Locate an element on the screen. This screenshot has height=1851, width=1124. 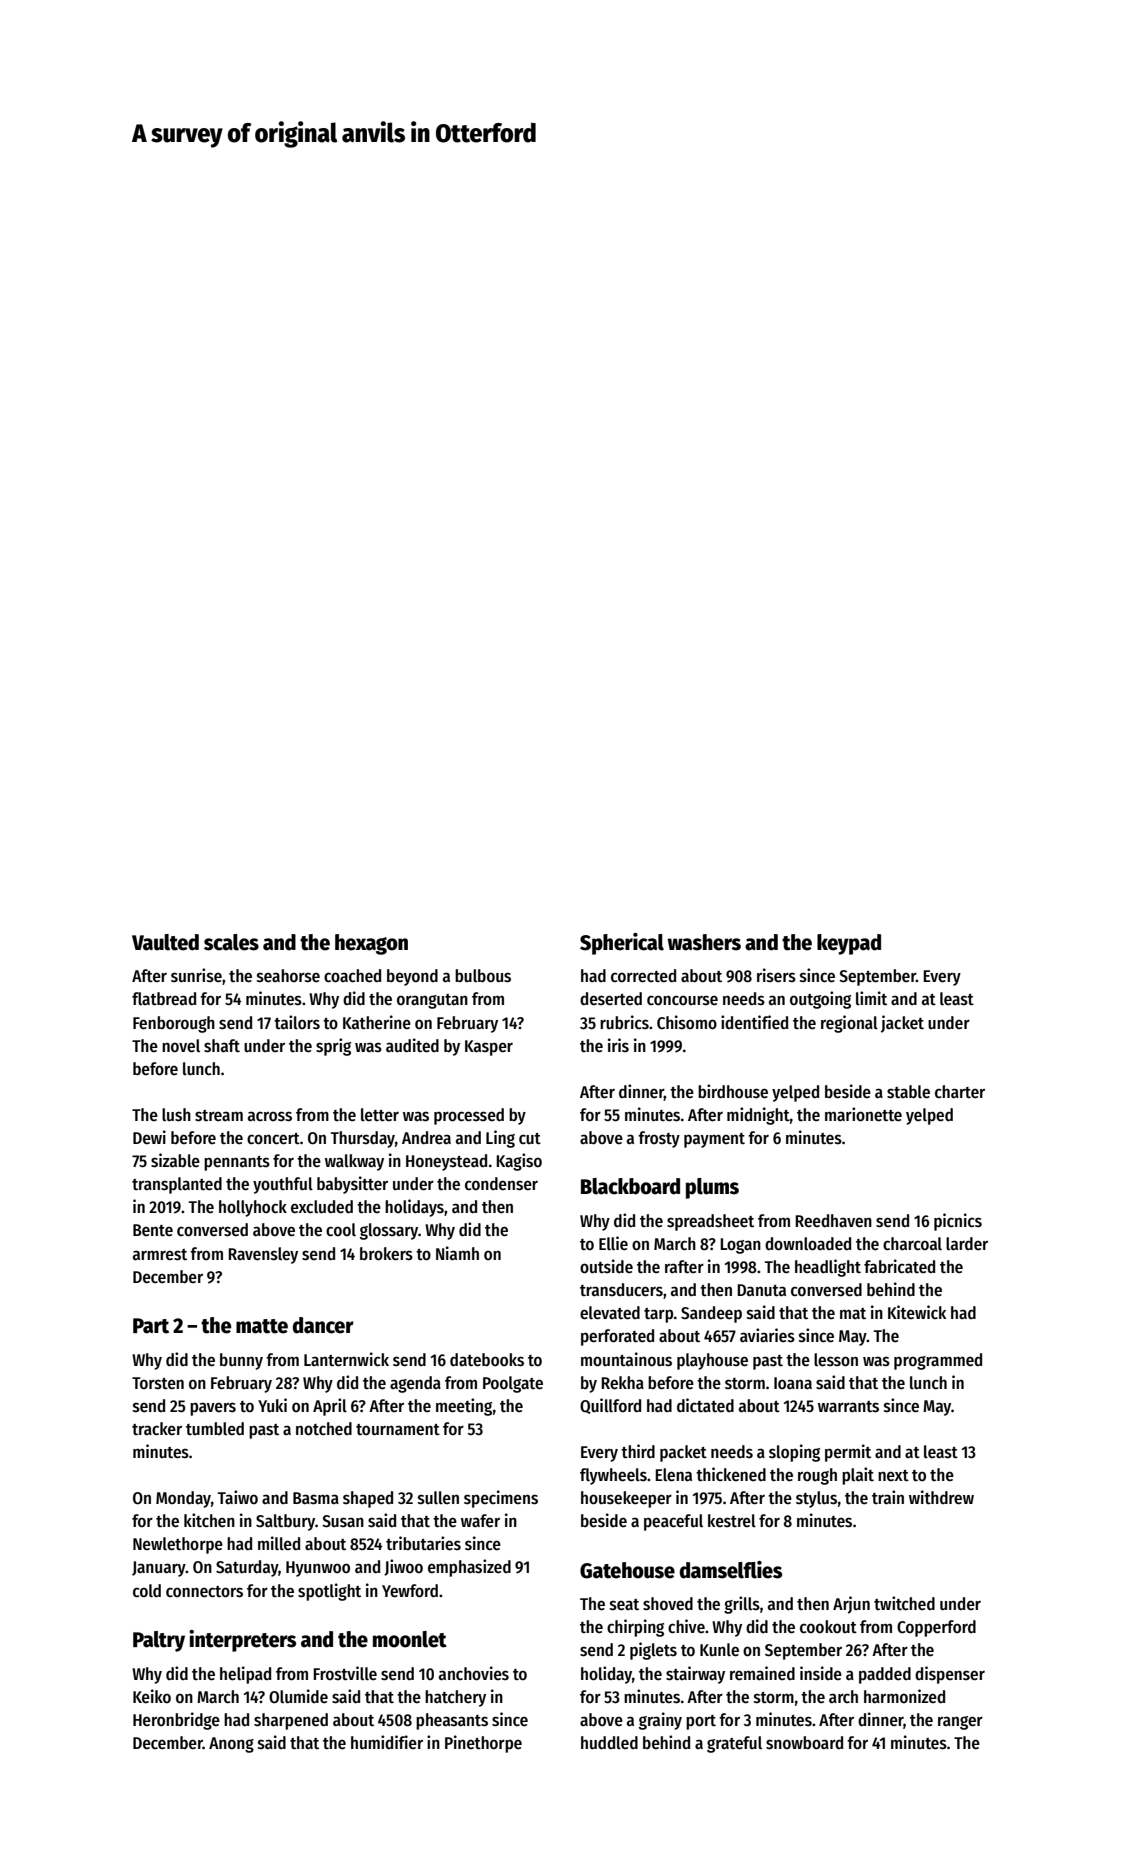
Blackboard is located at coordinates (630, 1186).
